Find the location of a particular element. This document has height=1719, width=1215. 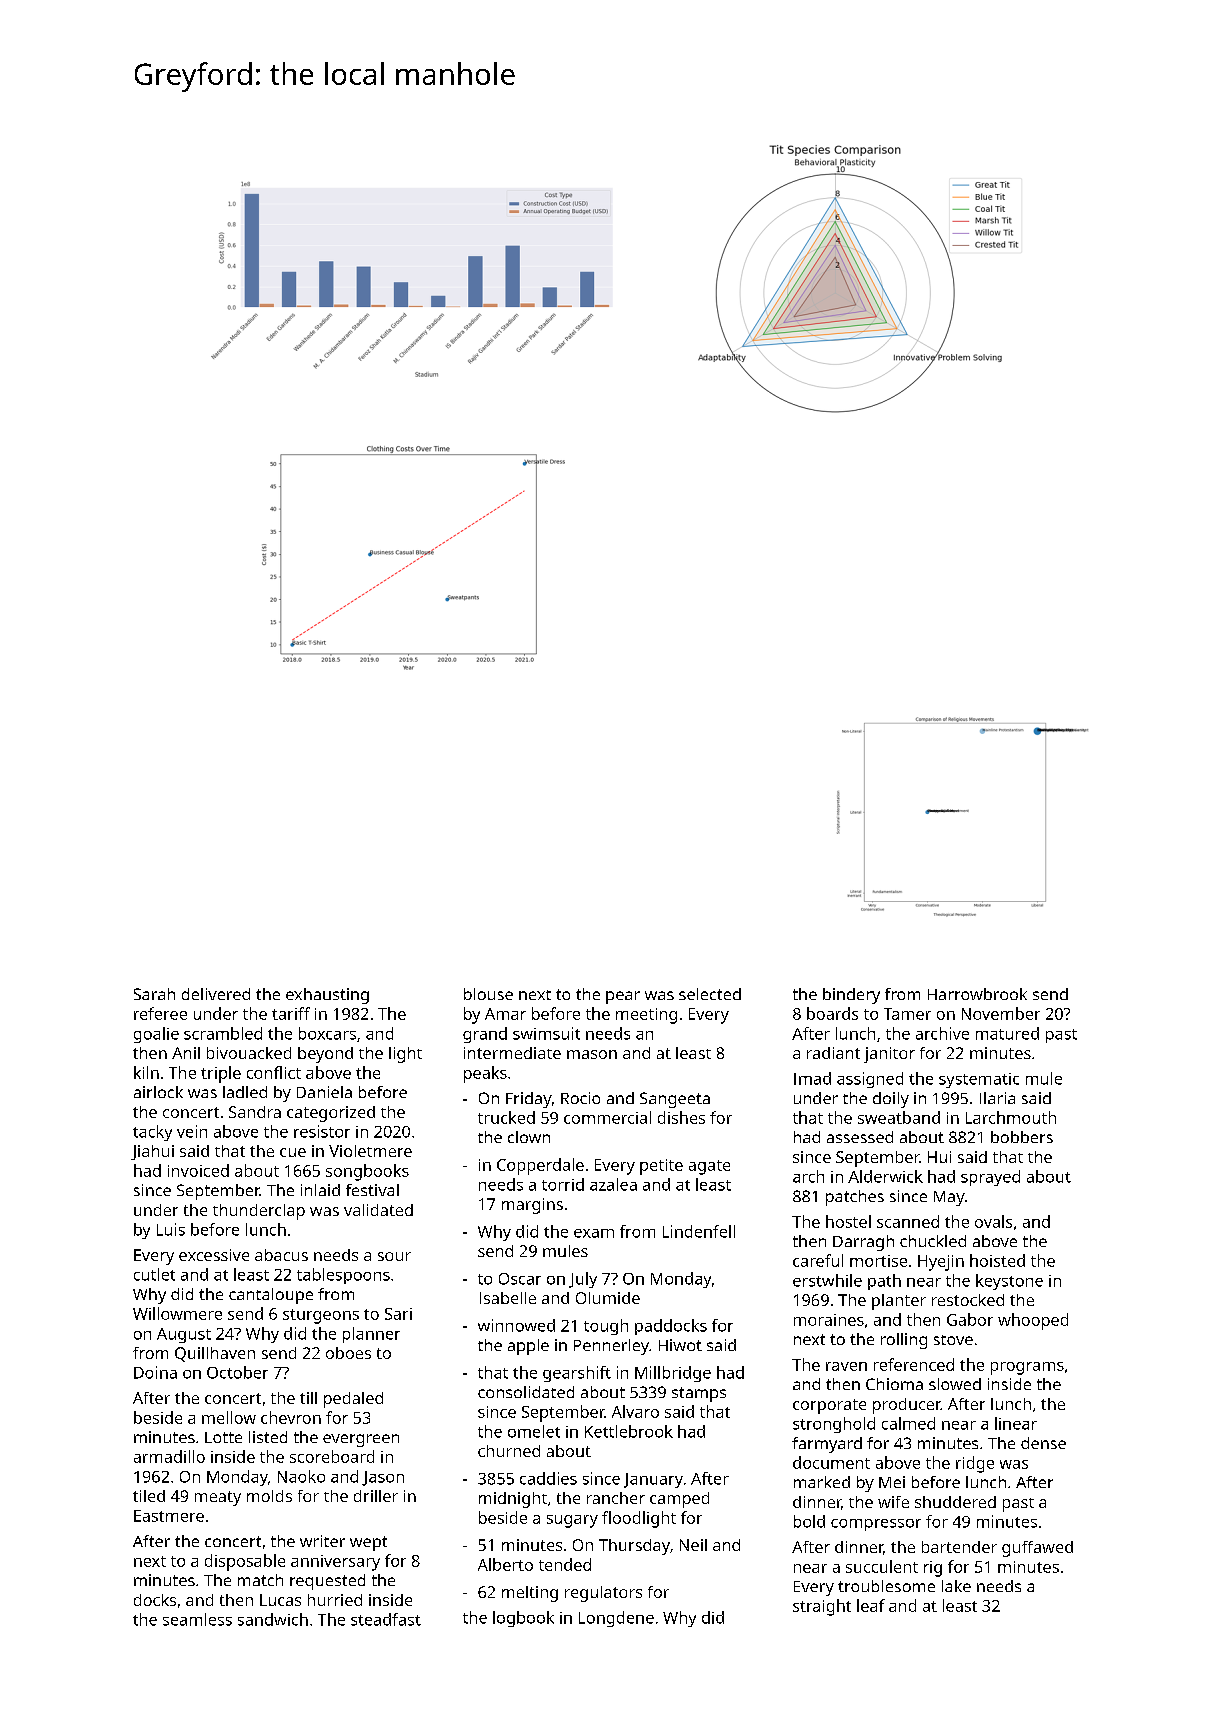

festival is located at coordinates (372, 1190).
